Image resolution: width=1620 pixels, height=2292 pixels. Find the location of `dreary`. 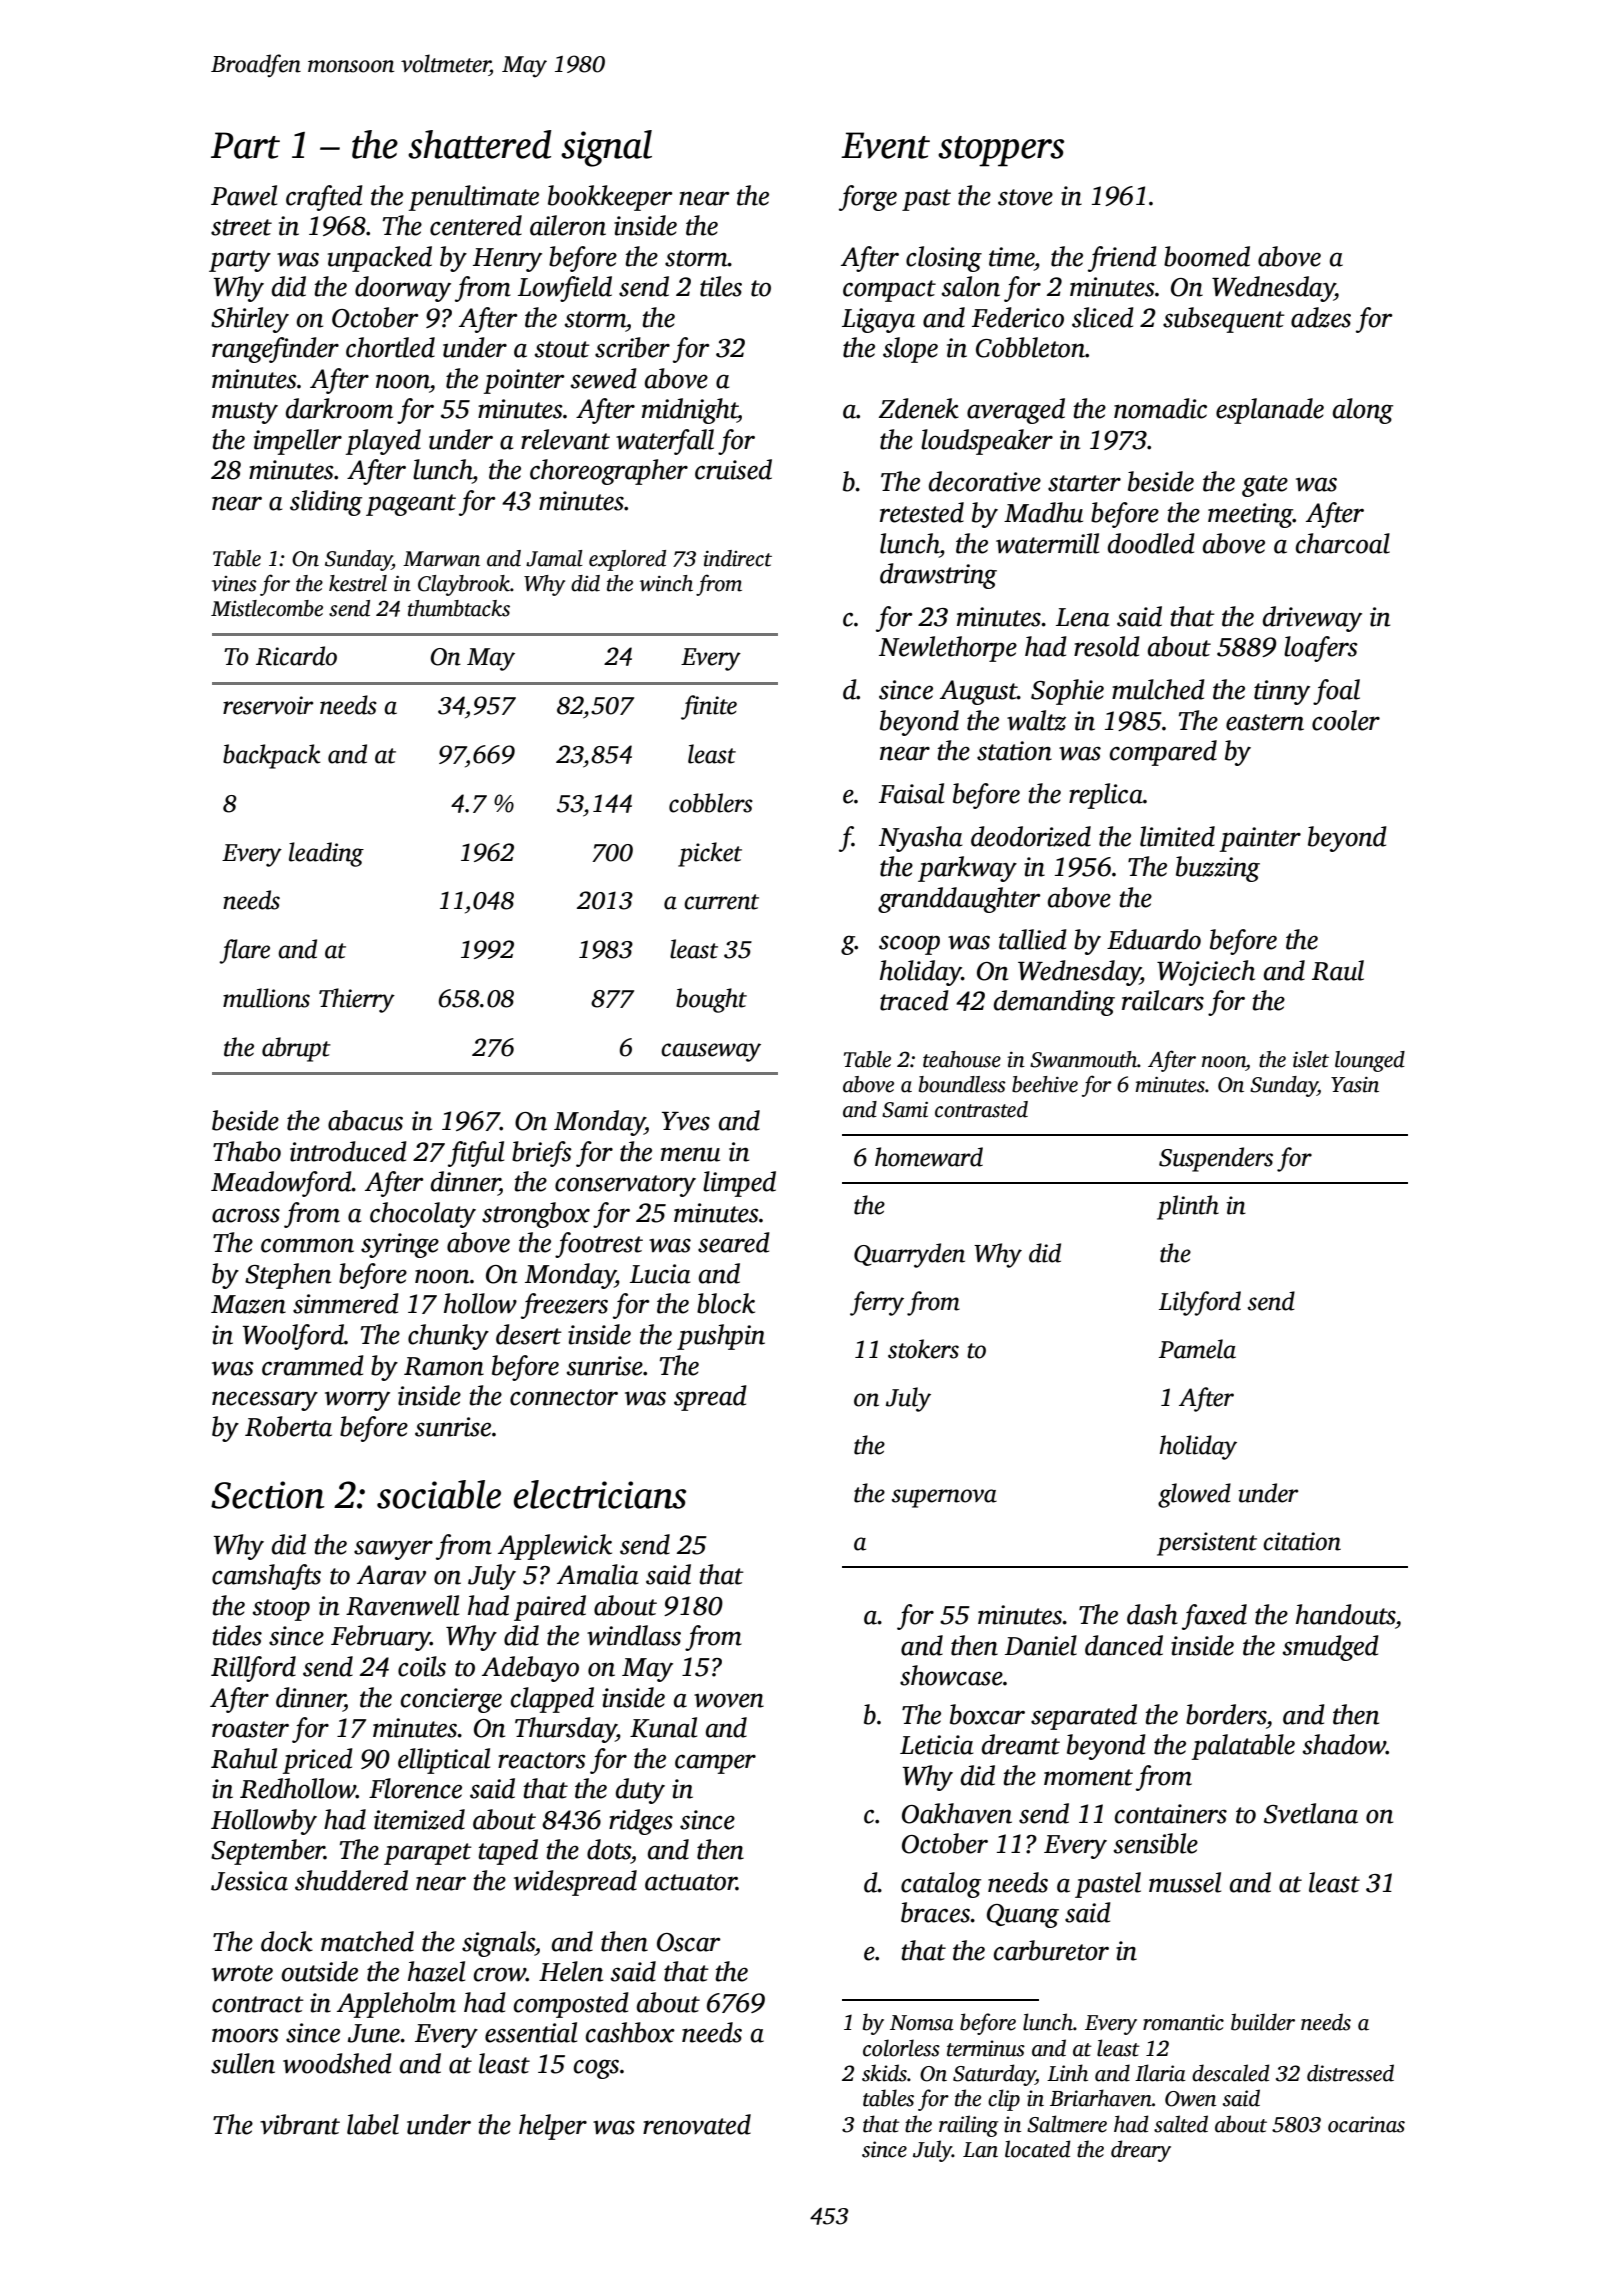

dreary is located at coordinates (1141, 2151).
